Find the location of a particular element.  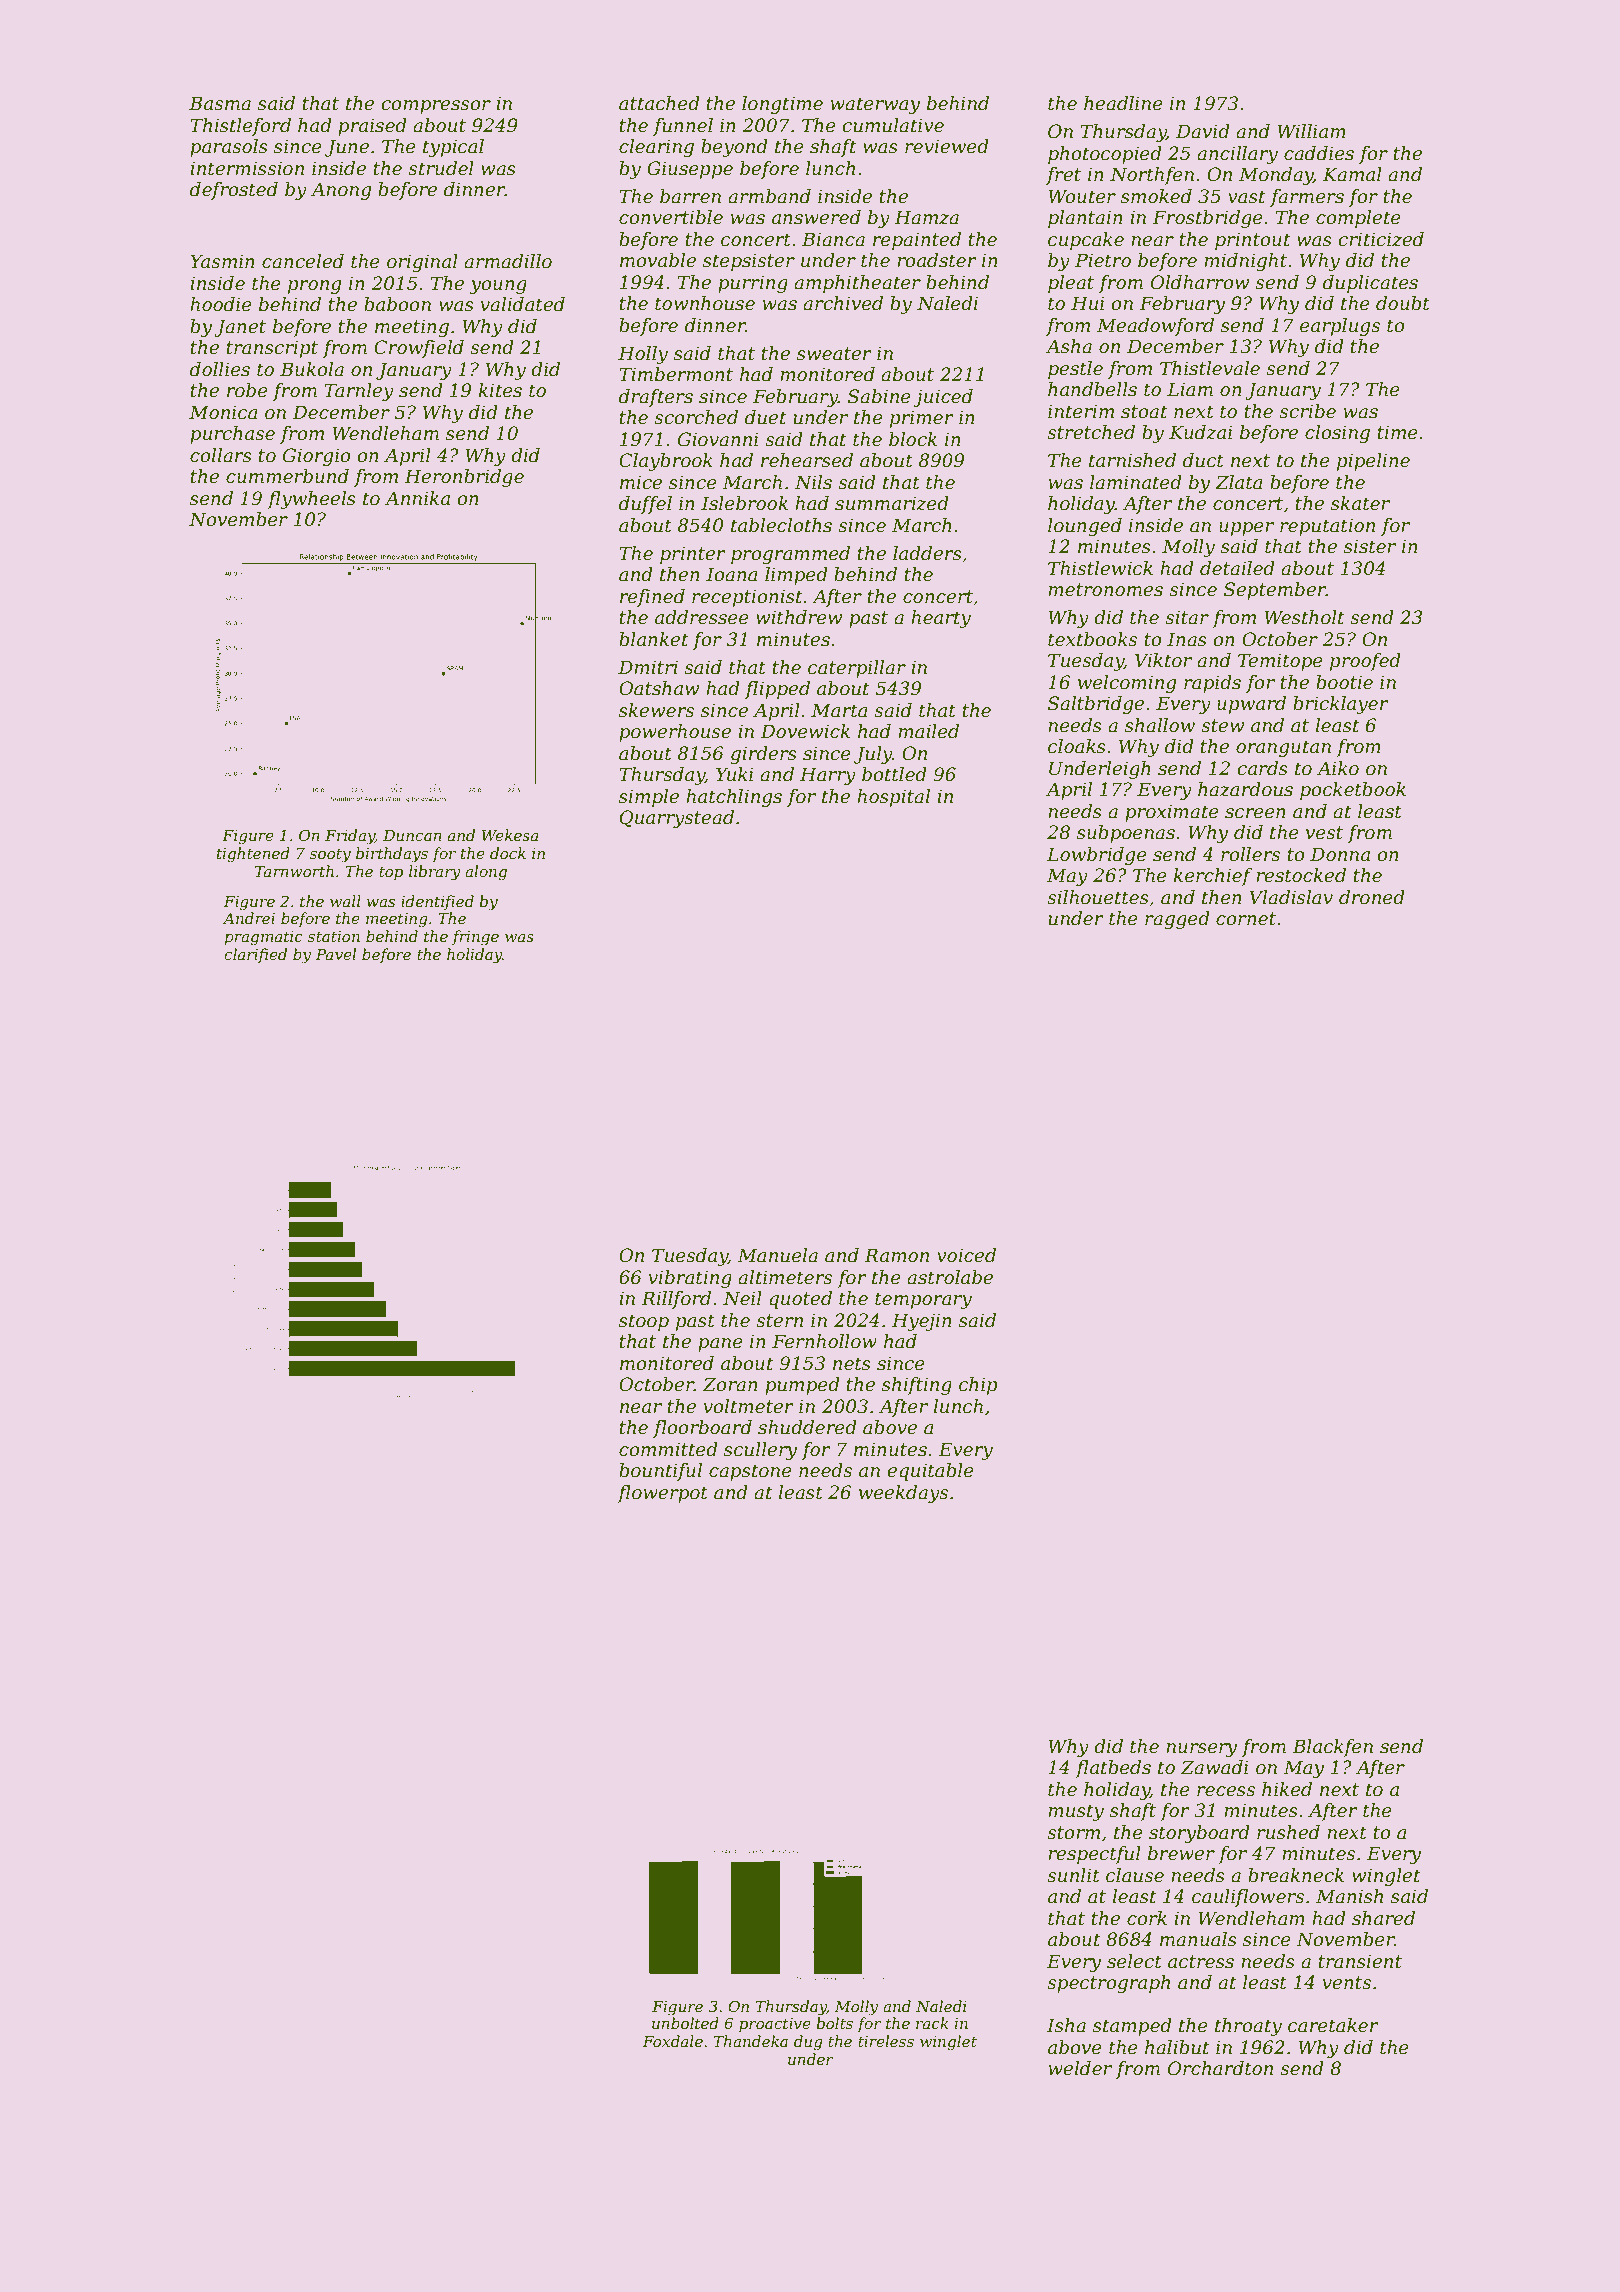

flywheels is located at coordinates (311, 500).
